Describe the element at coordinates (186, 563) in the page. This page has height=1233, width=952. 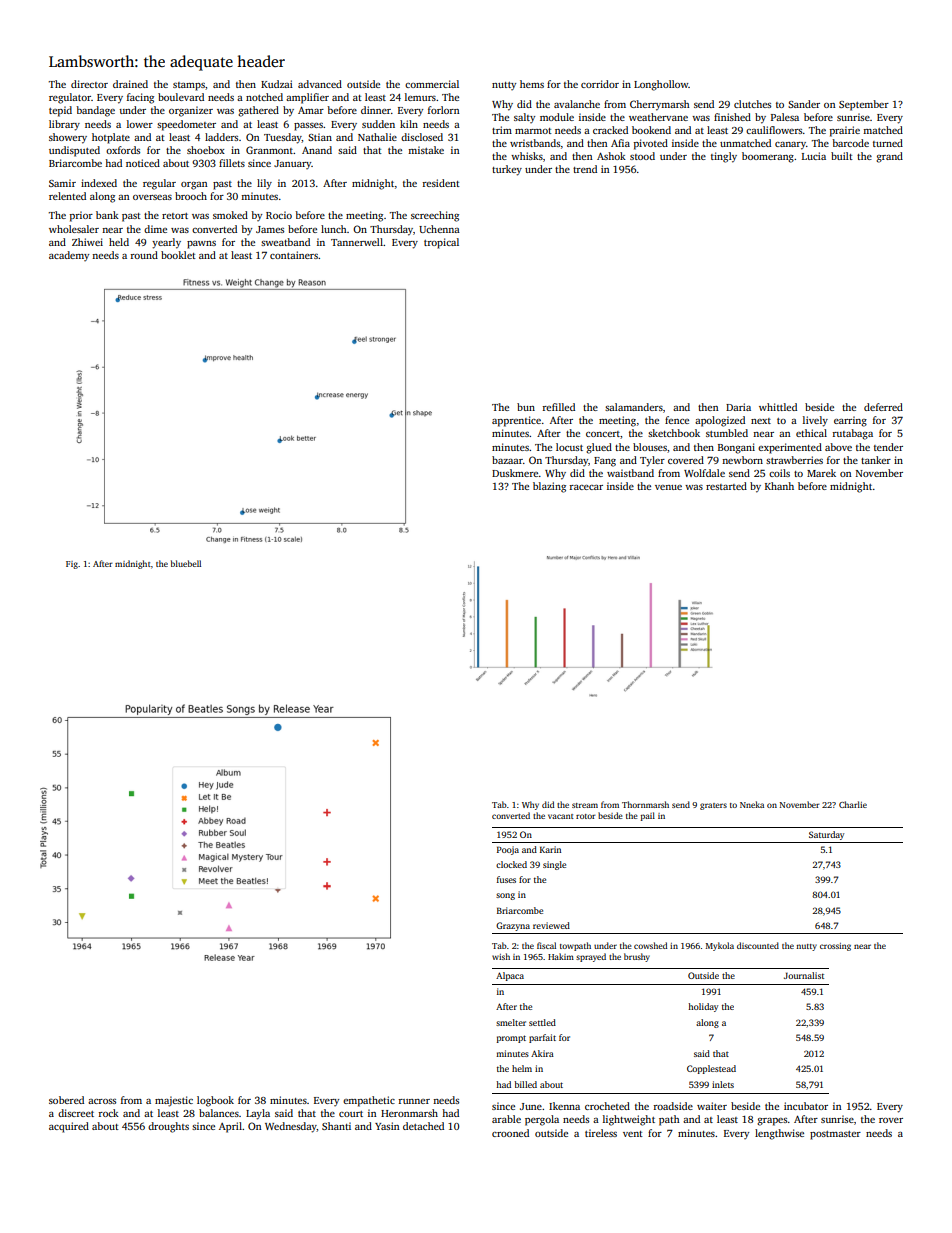
I see `bluebell` at that location.
